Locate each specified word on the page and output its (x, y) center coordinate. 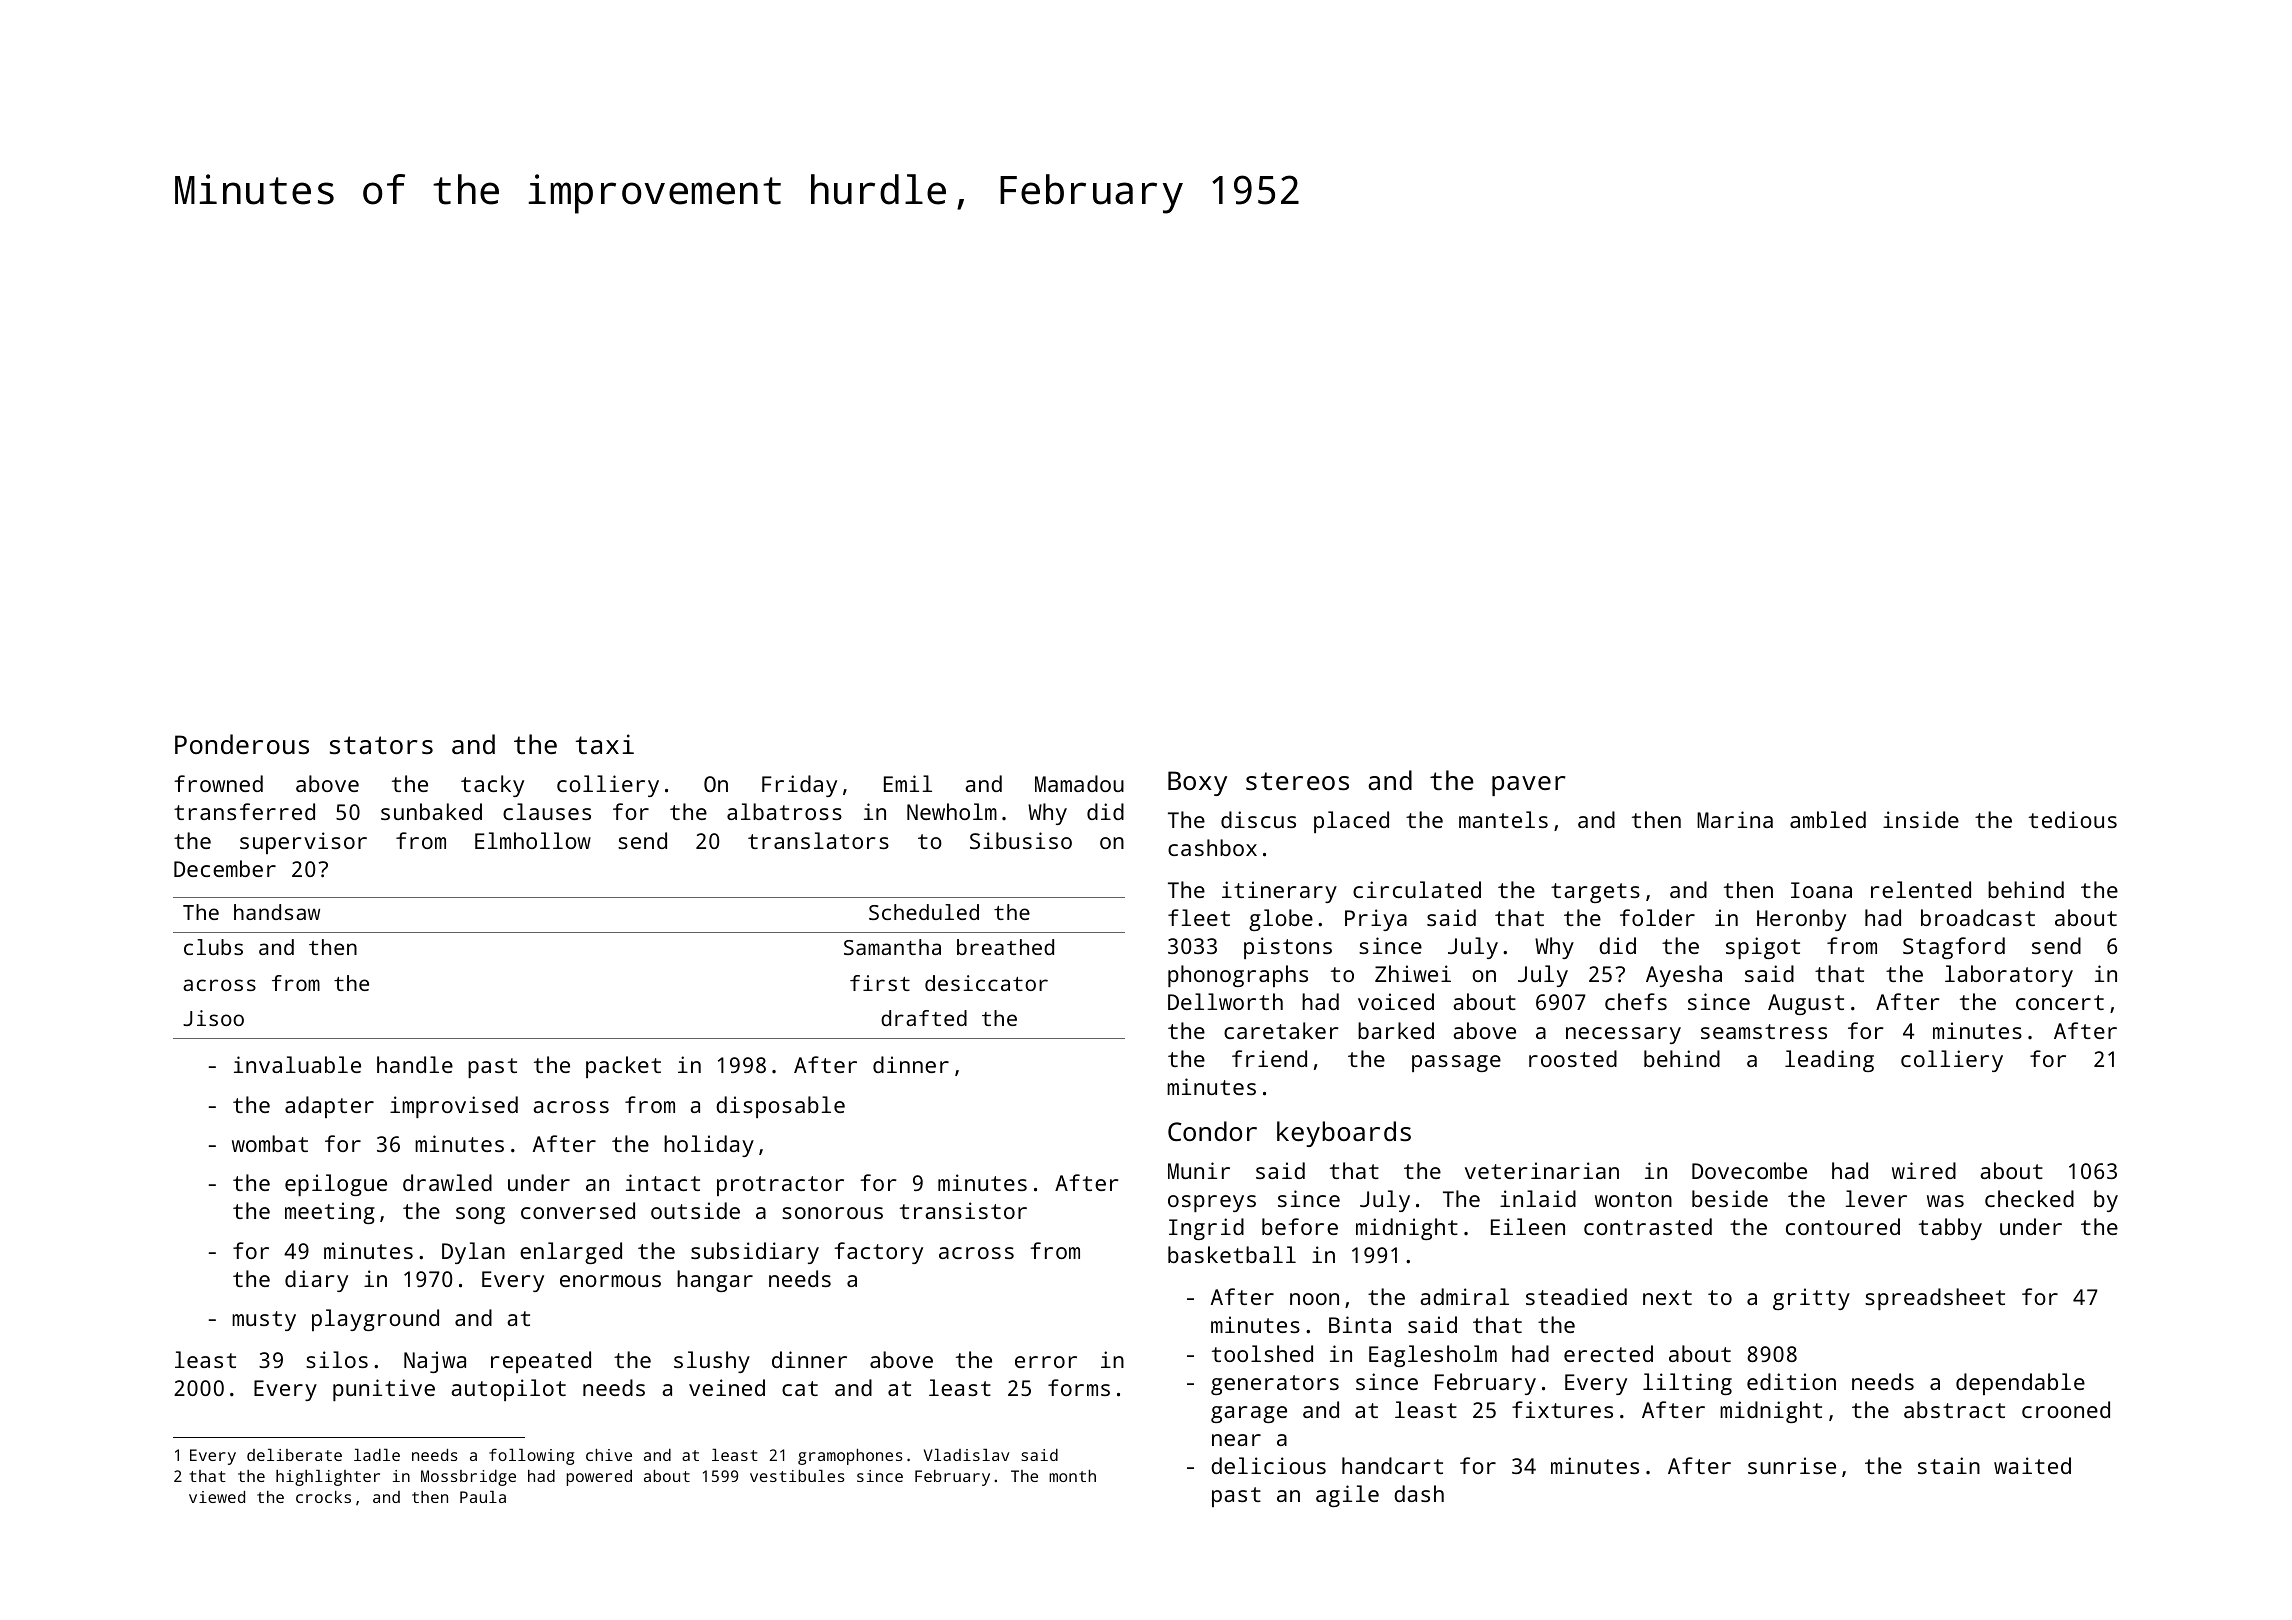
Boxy (1197, 783)
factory (878, 1253)
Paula (483, 1497)
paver (1529, 786)
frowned (218, 783)
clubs (213, 947)
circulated (1417, 889)
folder (1657, 917)
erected (1608, 1353)
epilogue (336, 1185)
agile (1347, 1496)
